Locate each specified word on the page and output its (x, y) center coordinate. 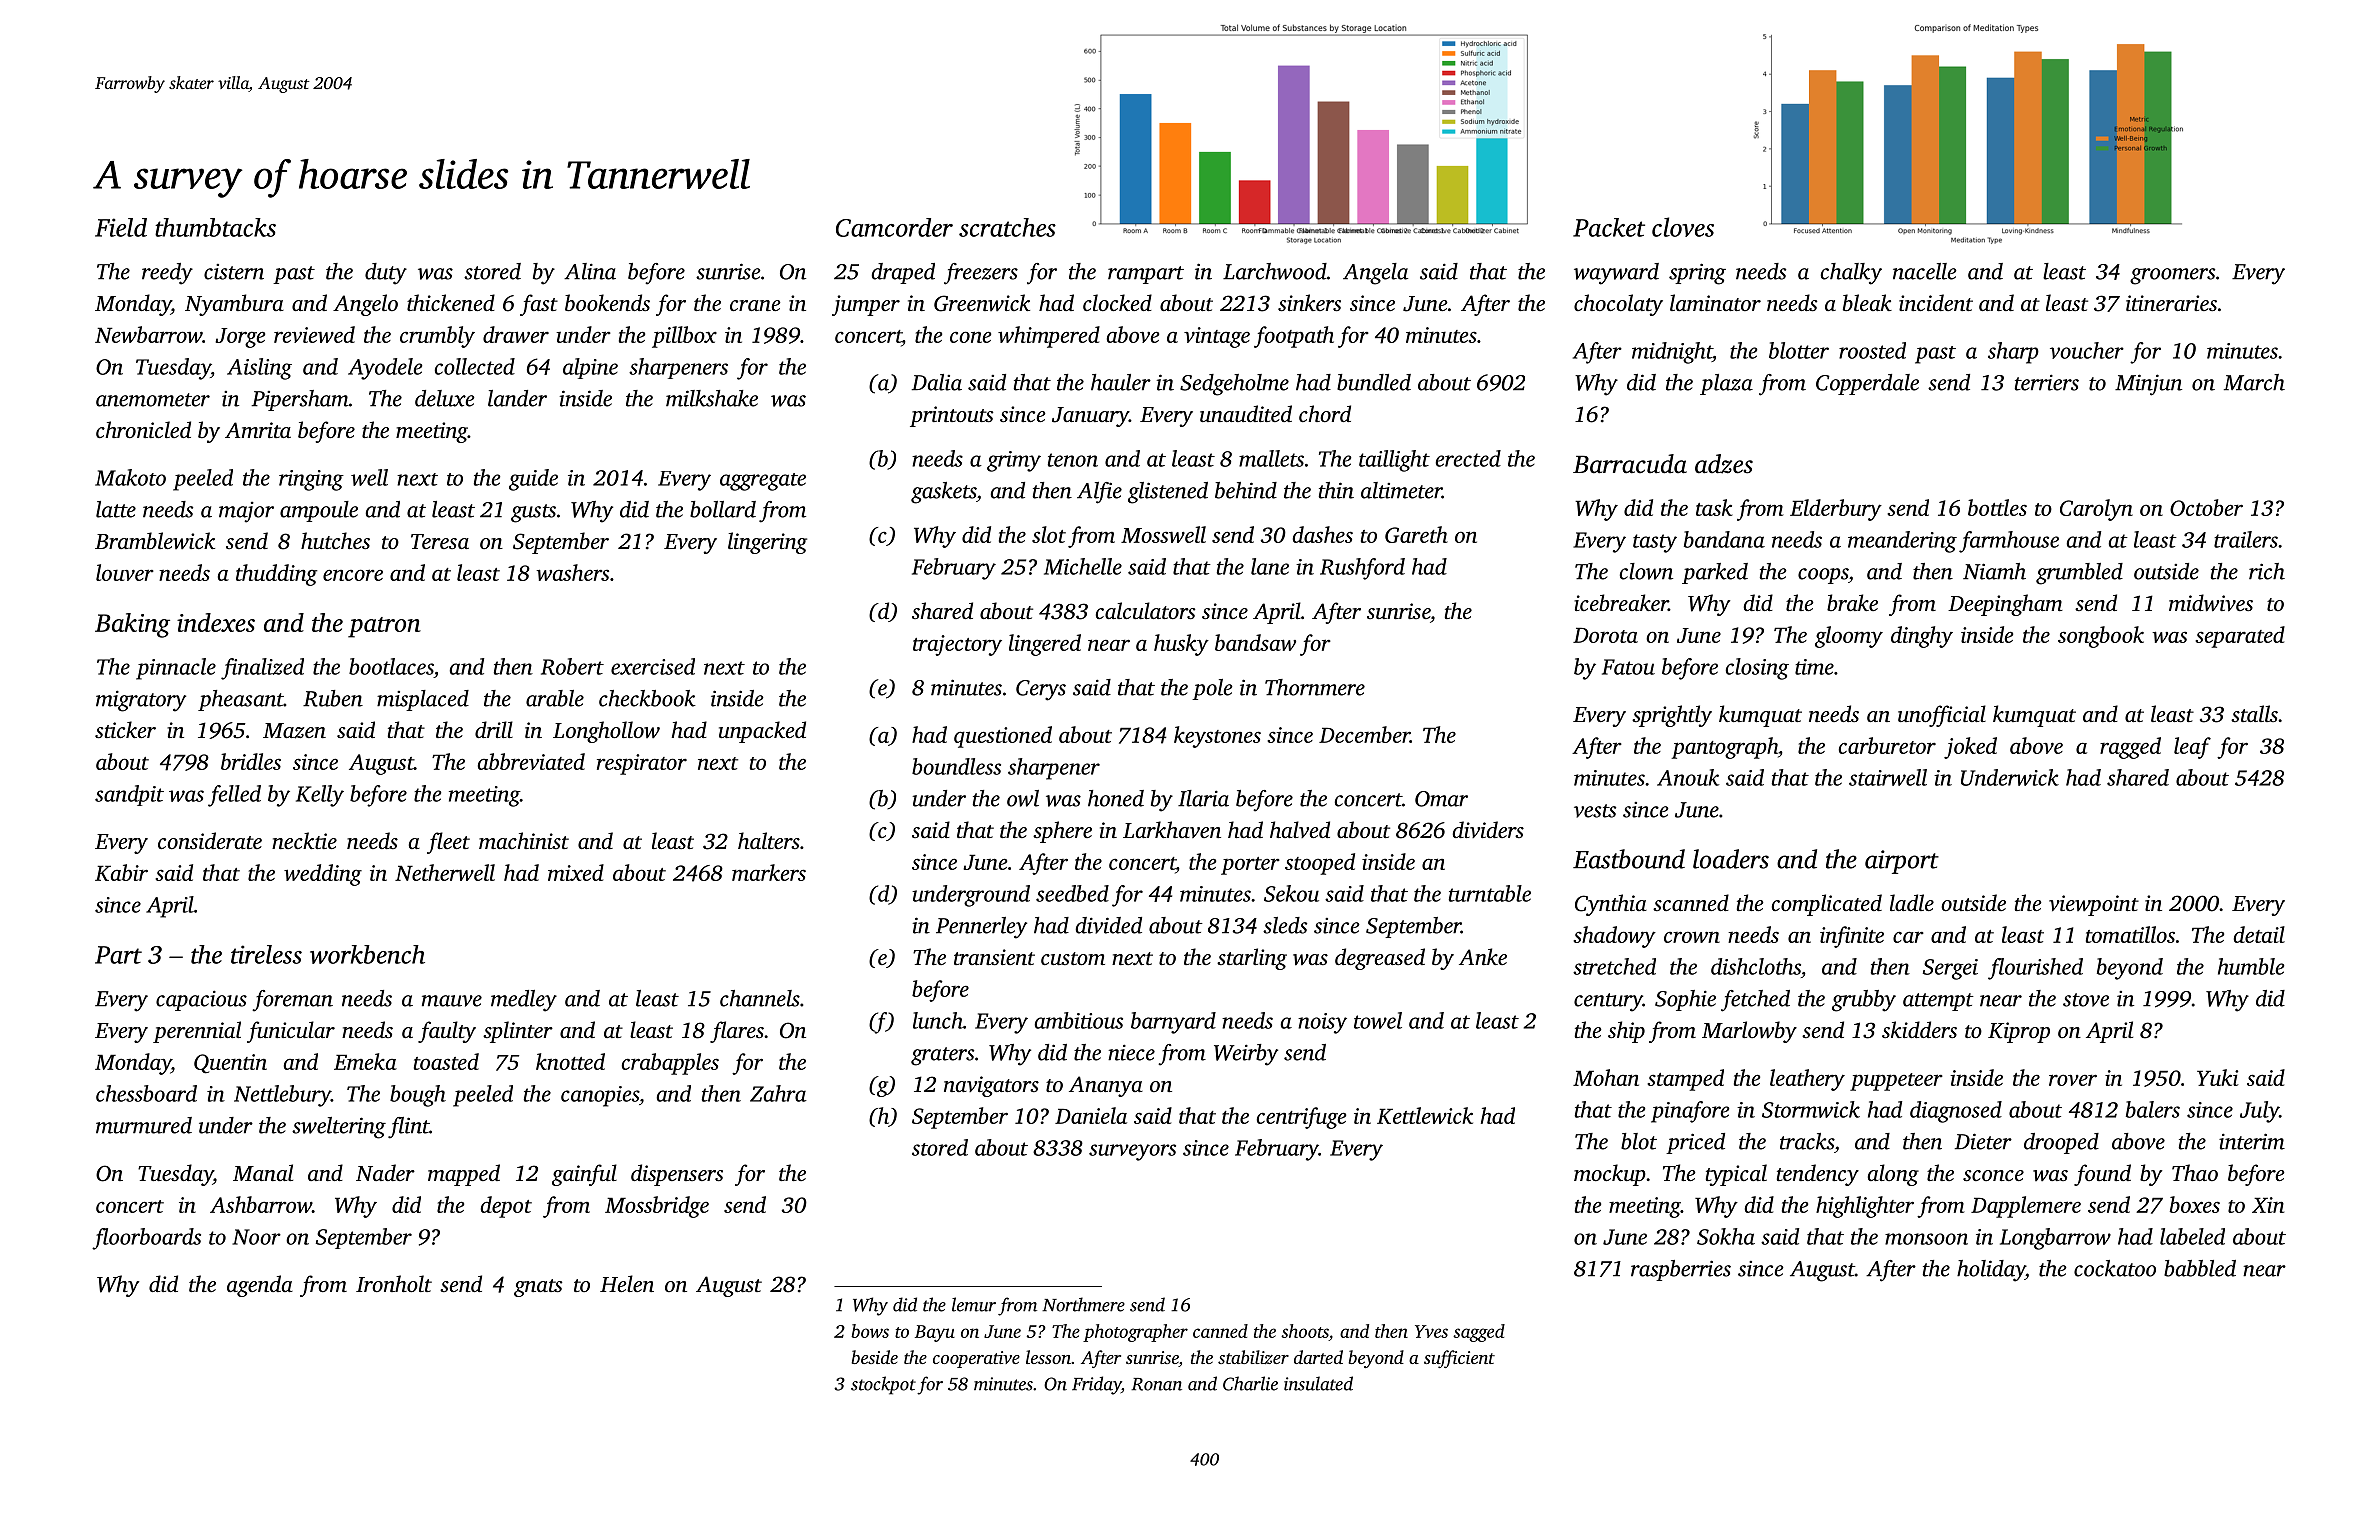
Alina (590, 271)
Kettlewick (1425, 1115)
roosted (1872, 350)
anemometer (153, 400)
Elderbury (1836, 510)
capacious (201, 1000)
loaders (1731, 859)
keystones (1217, 737)
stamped (1685, 1080)
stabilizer (1253, 1357)
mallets (1271, 458)
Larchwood (1275, 271)
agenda (260, 1286)
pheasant (241, 700)
